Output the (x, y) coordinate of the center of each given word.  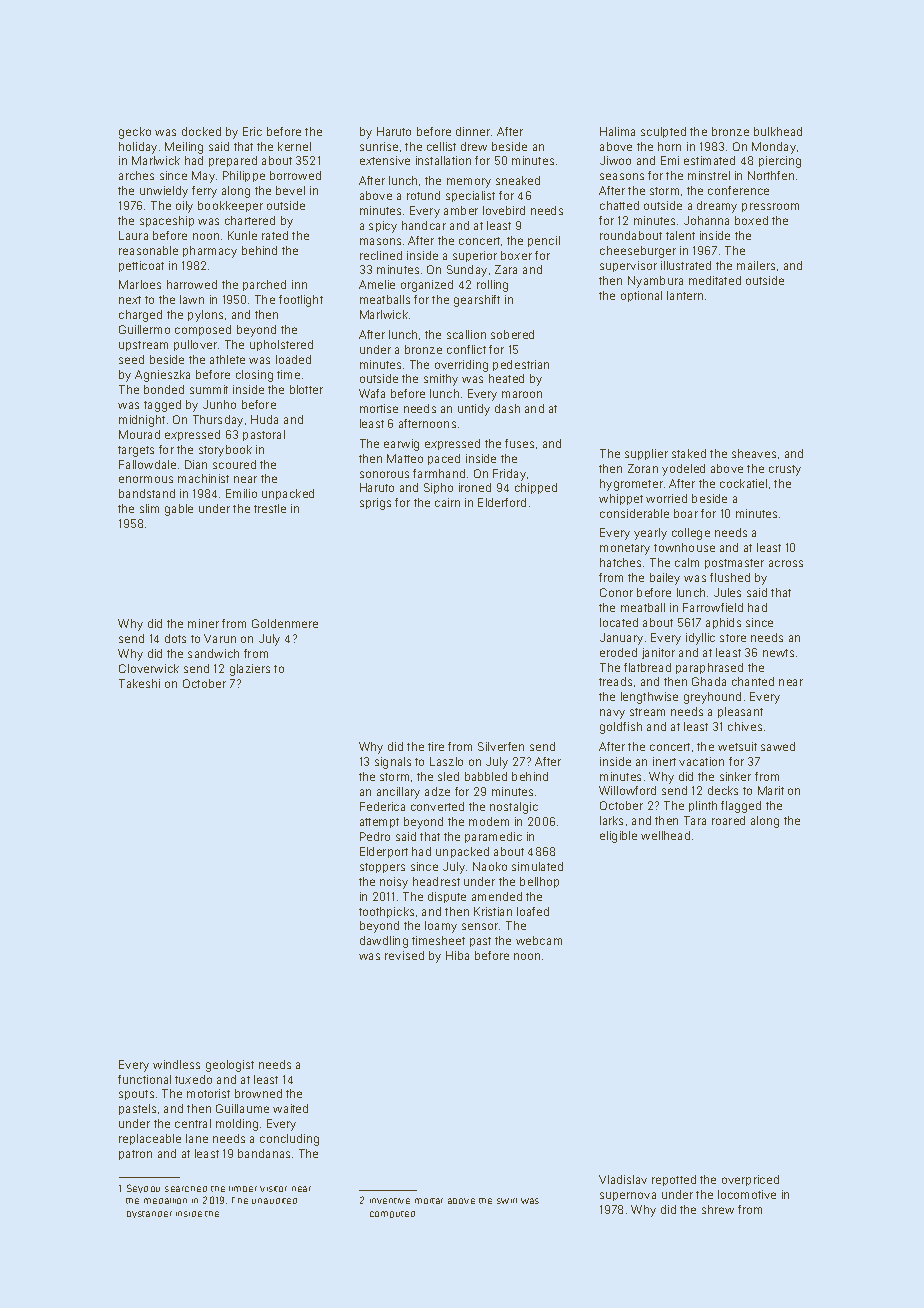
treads (615, 681)
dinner (473, 131)
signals (393, 763)
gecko (135, 133)
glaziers (250, 670)
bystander (149, 1214)
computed (392, 1214)
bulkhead (778, 131)
